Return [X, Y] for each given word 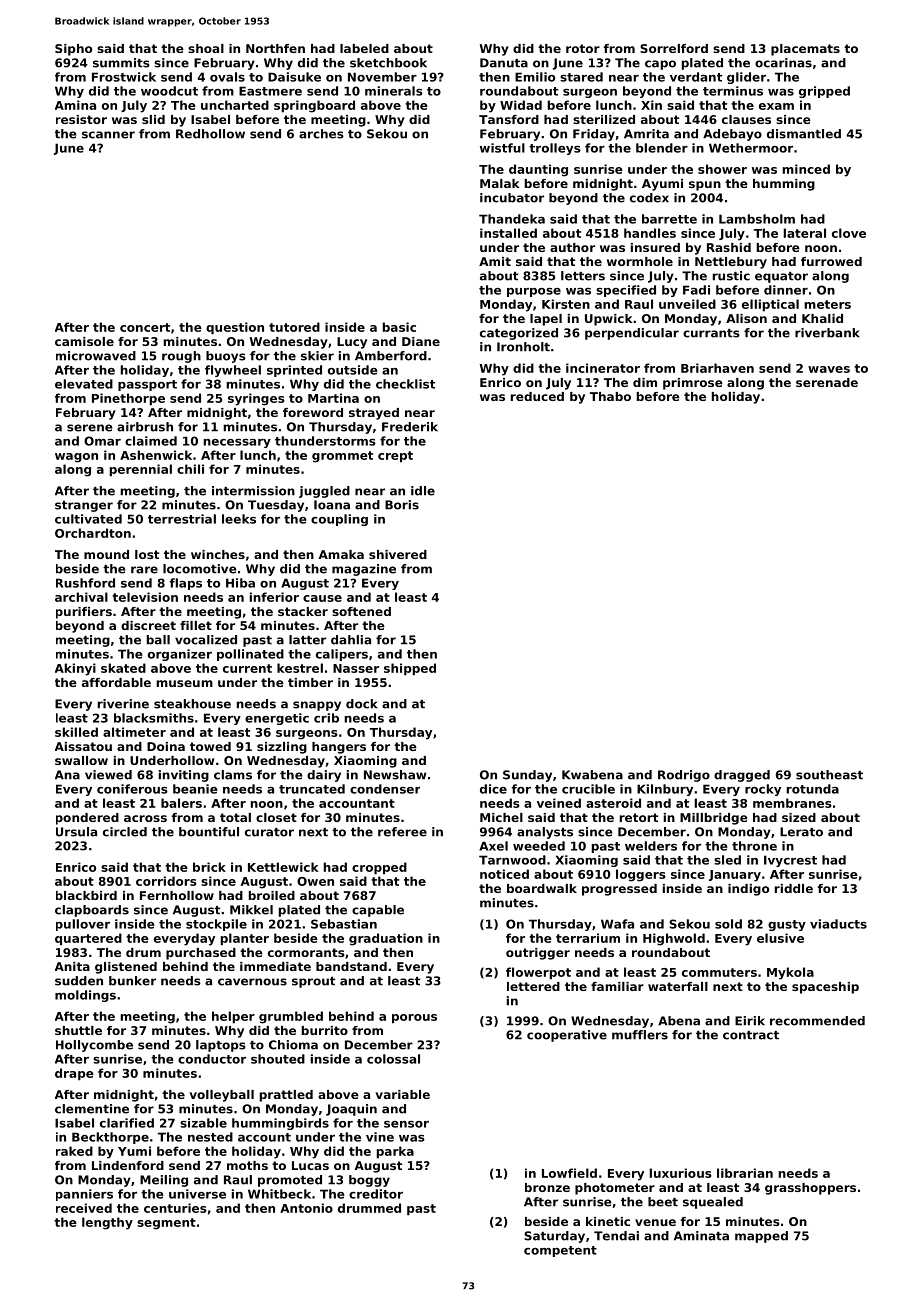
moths [247, 1165]
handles [650, 233]
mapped [761, 1237]
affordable [116, 682]
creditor [376, 1194]
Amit [495, 261]
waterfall [678, 986]
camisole [84, 341]
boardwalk [542, 888]
